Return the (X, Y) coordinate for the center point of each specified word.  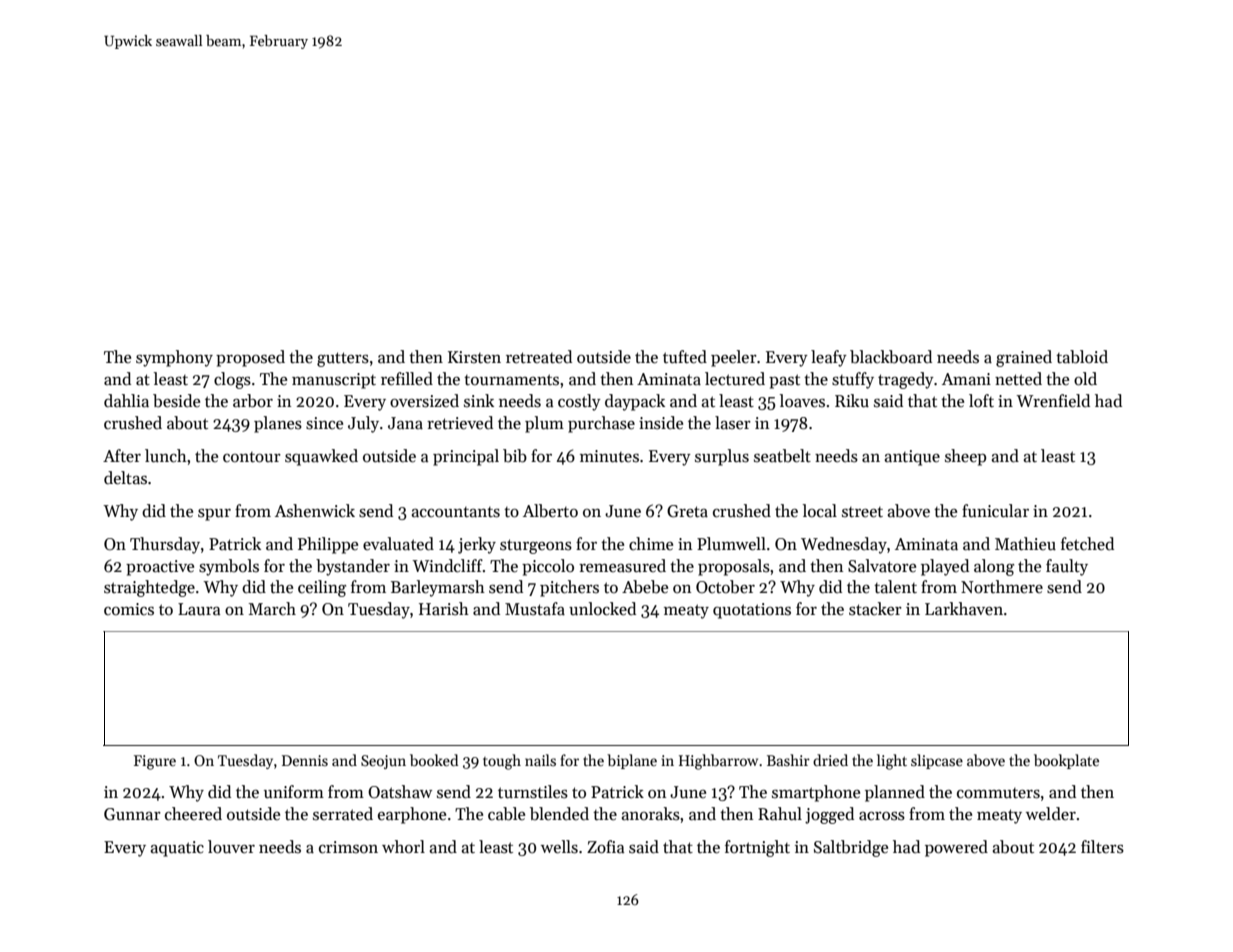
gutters (343, 359)
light (892, 762)
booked (434, 760)
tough (502, 762)
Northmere (1002, 587)
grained (1024, 358)
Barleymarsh (438, 588)
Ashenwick (315, 511)
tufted (685, 357)
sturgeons (536, 546)
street (862, 512)
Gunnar (132, 814)
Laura (199, 609)
